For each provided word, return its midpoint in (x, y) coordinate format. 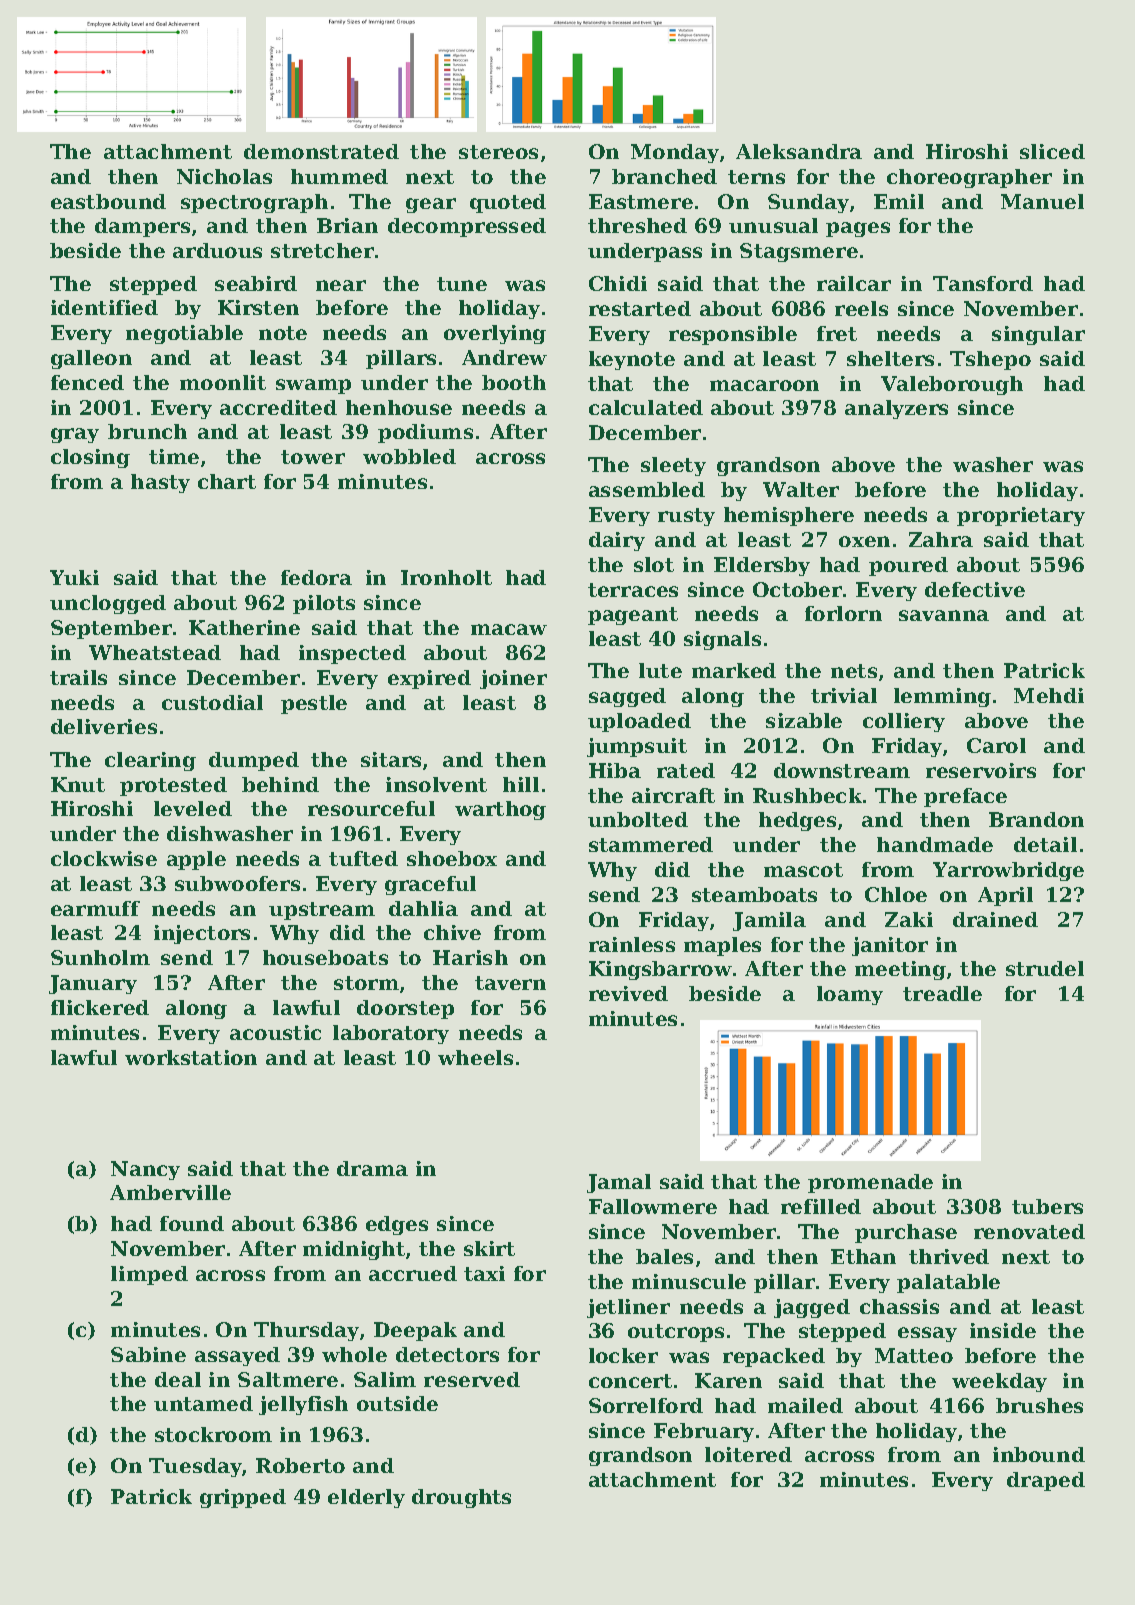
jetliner (628, 1308)
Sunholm (100, 957)
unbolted (638, 819)
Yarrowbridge (1008, 871)
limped (149, 1275)
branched (664, 176)
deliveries (104, 726)
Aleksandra (799, 151)
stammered (651, 844)
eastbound (108, 201)
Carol (996, 745)
